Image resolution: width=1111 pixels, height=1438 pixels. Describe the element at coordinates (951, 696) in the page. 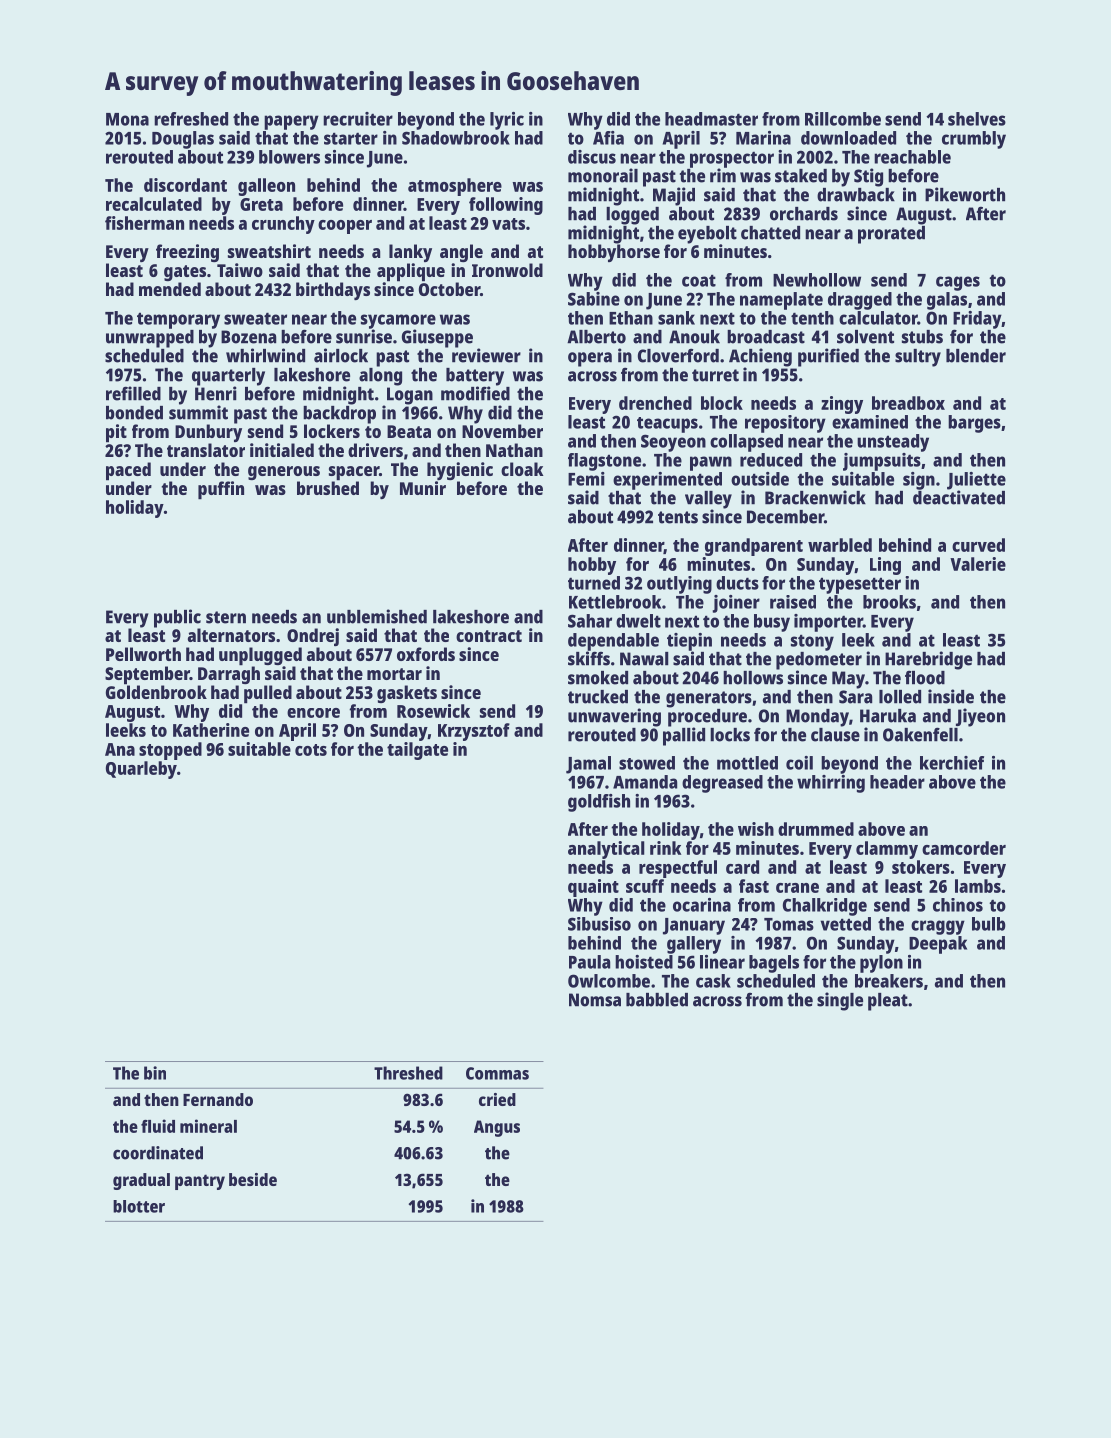

I see `inside` at that location.
